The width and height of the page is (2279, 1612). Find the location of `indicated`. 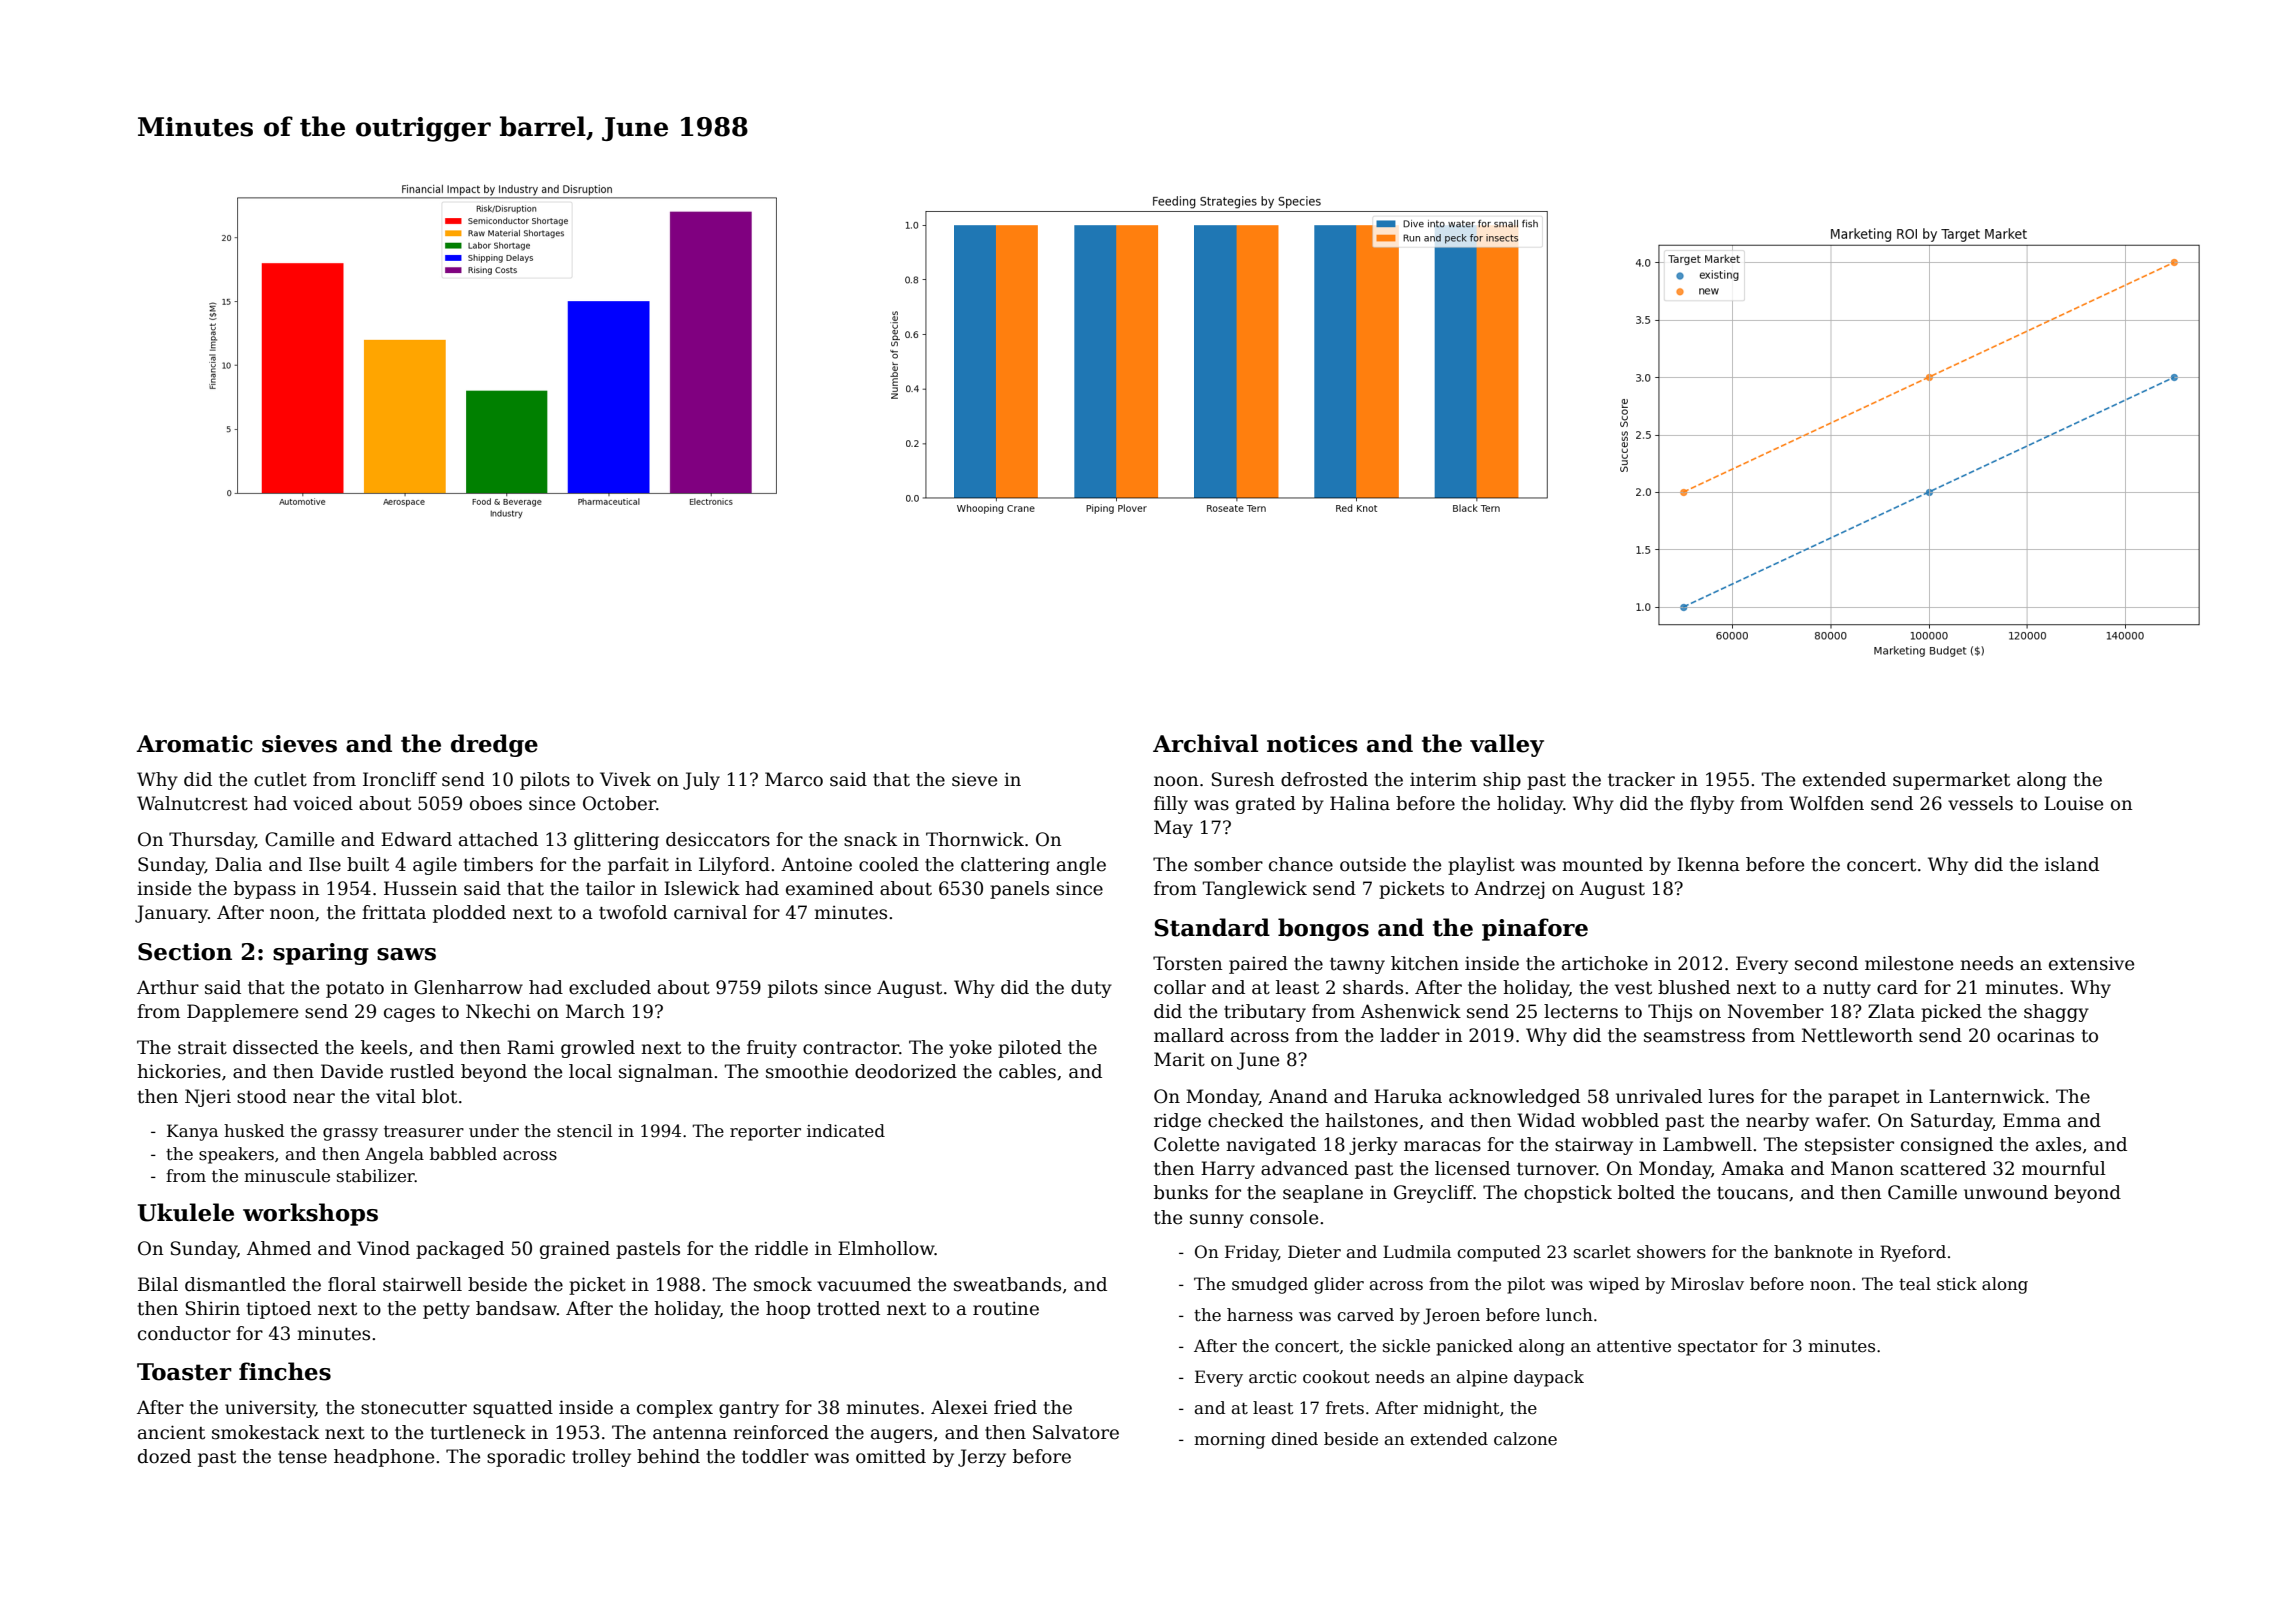

indicated is located at coordinates (846, 1131).
